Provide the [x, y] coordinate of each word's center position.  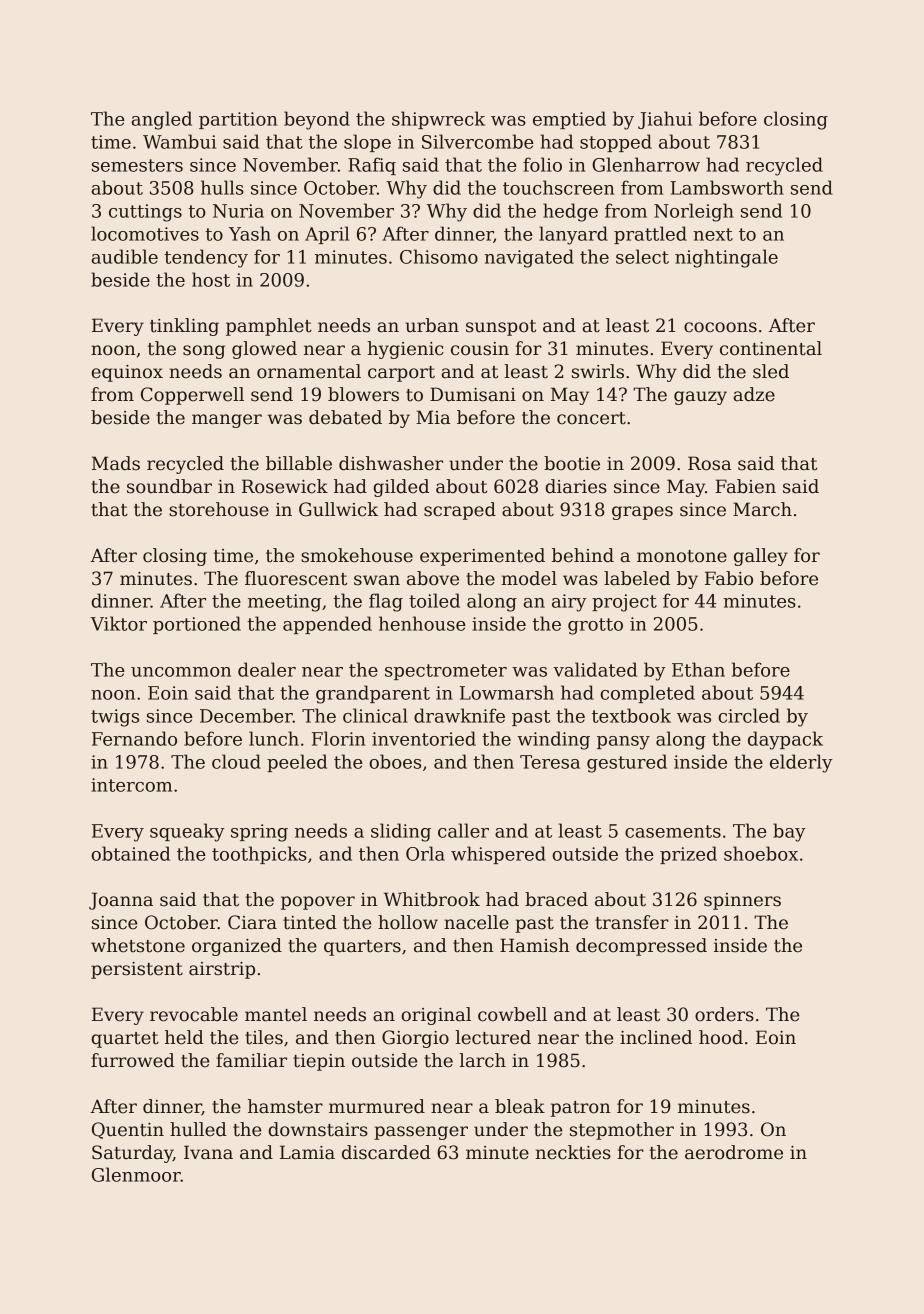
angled [161, 120]
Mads [116, 463]
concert [591, 418]
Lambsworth [727, 187]
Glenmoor [136, 1174]
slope [367, 143]
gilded [401, 488]
